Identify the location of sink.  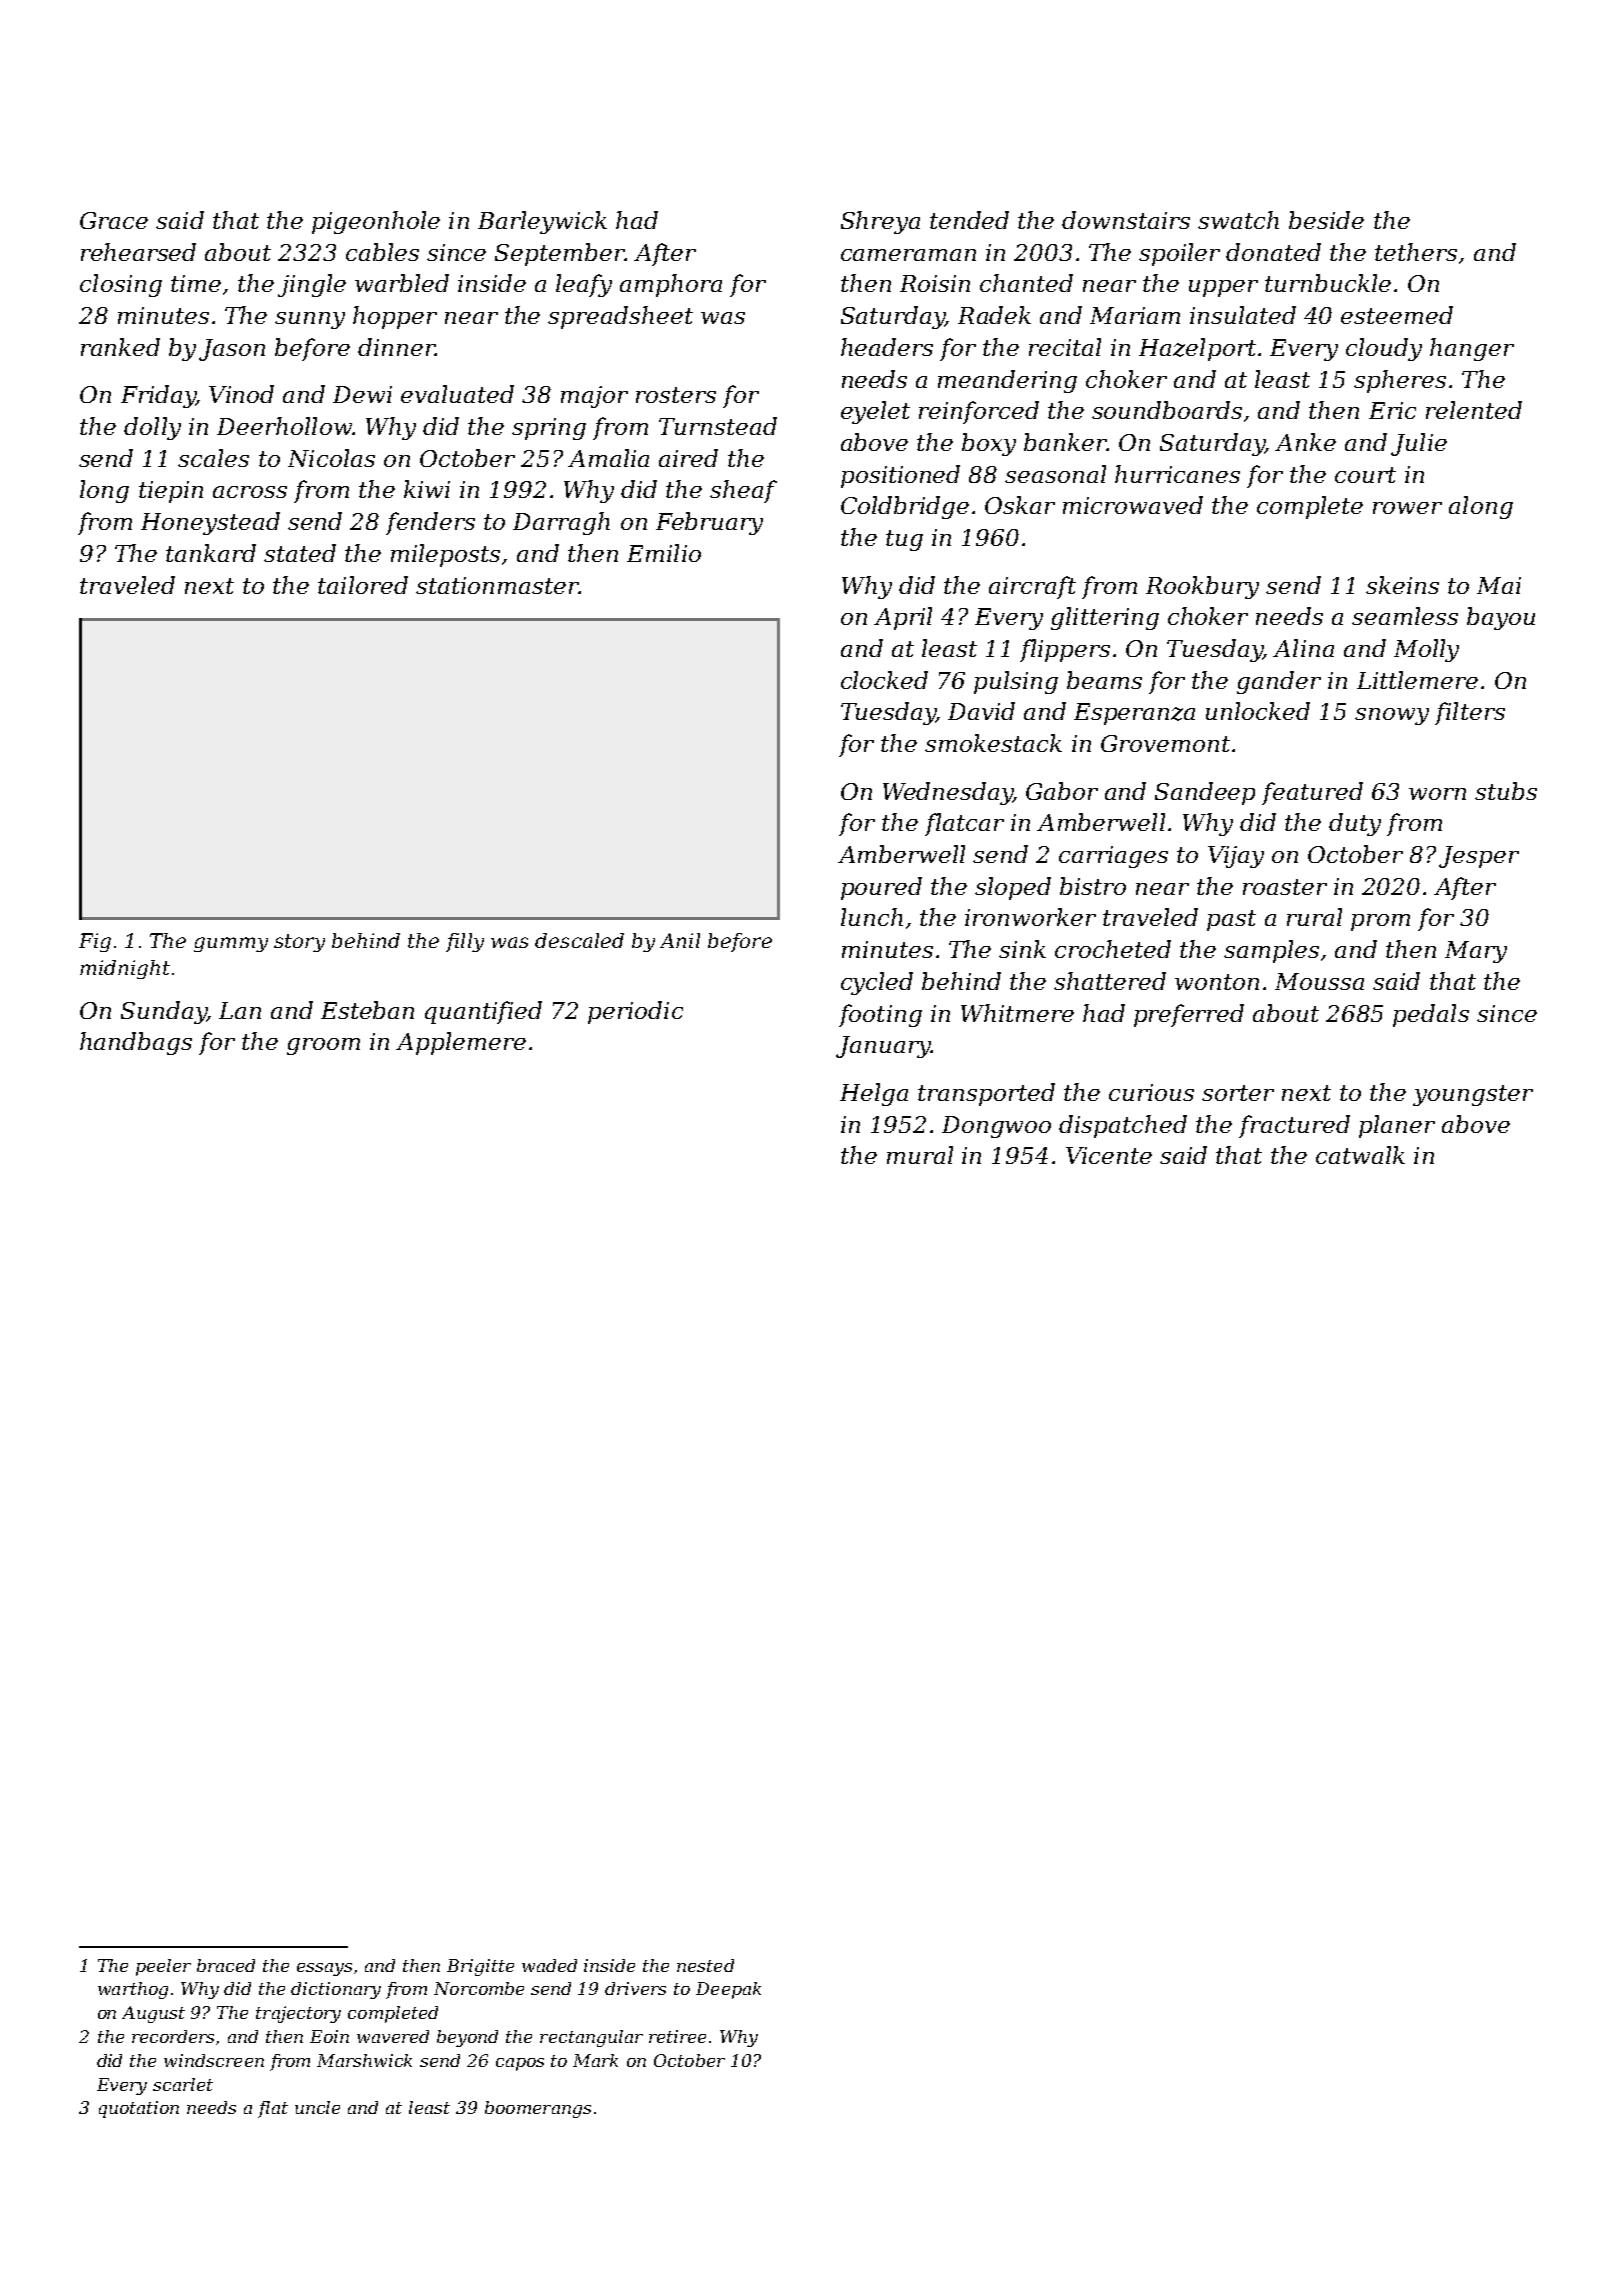
(1022, 949).
